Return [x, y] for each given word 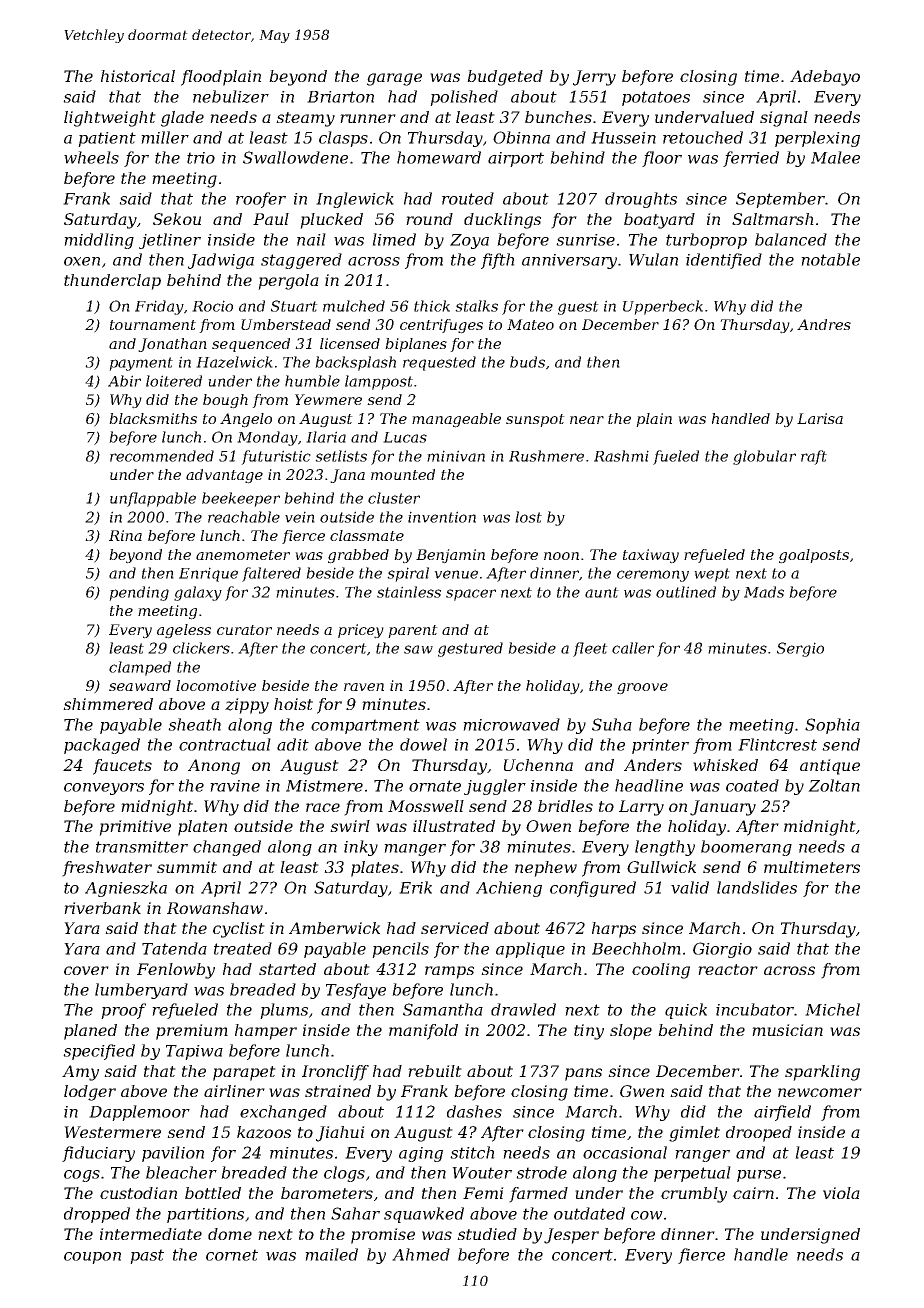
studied [487, 1234]
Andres [824, 324]
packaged [102, 746]
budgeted [505, 78]
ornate [435, 786]
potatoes [656, 98]
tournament [153, 325]
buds [527, 362]
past [147, 1256]
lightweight [110, 119]
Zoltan [834, 785]
